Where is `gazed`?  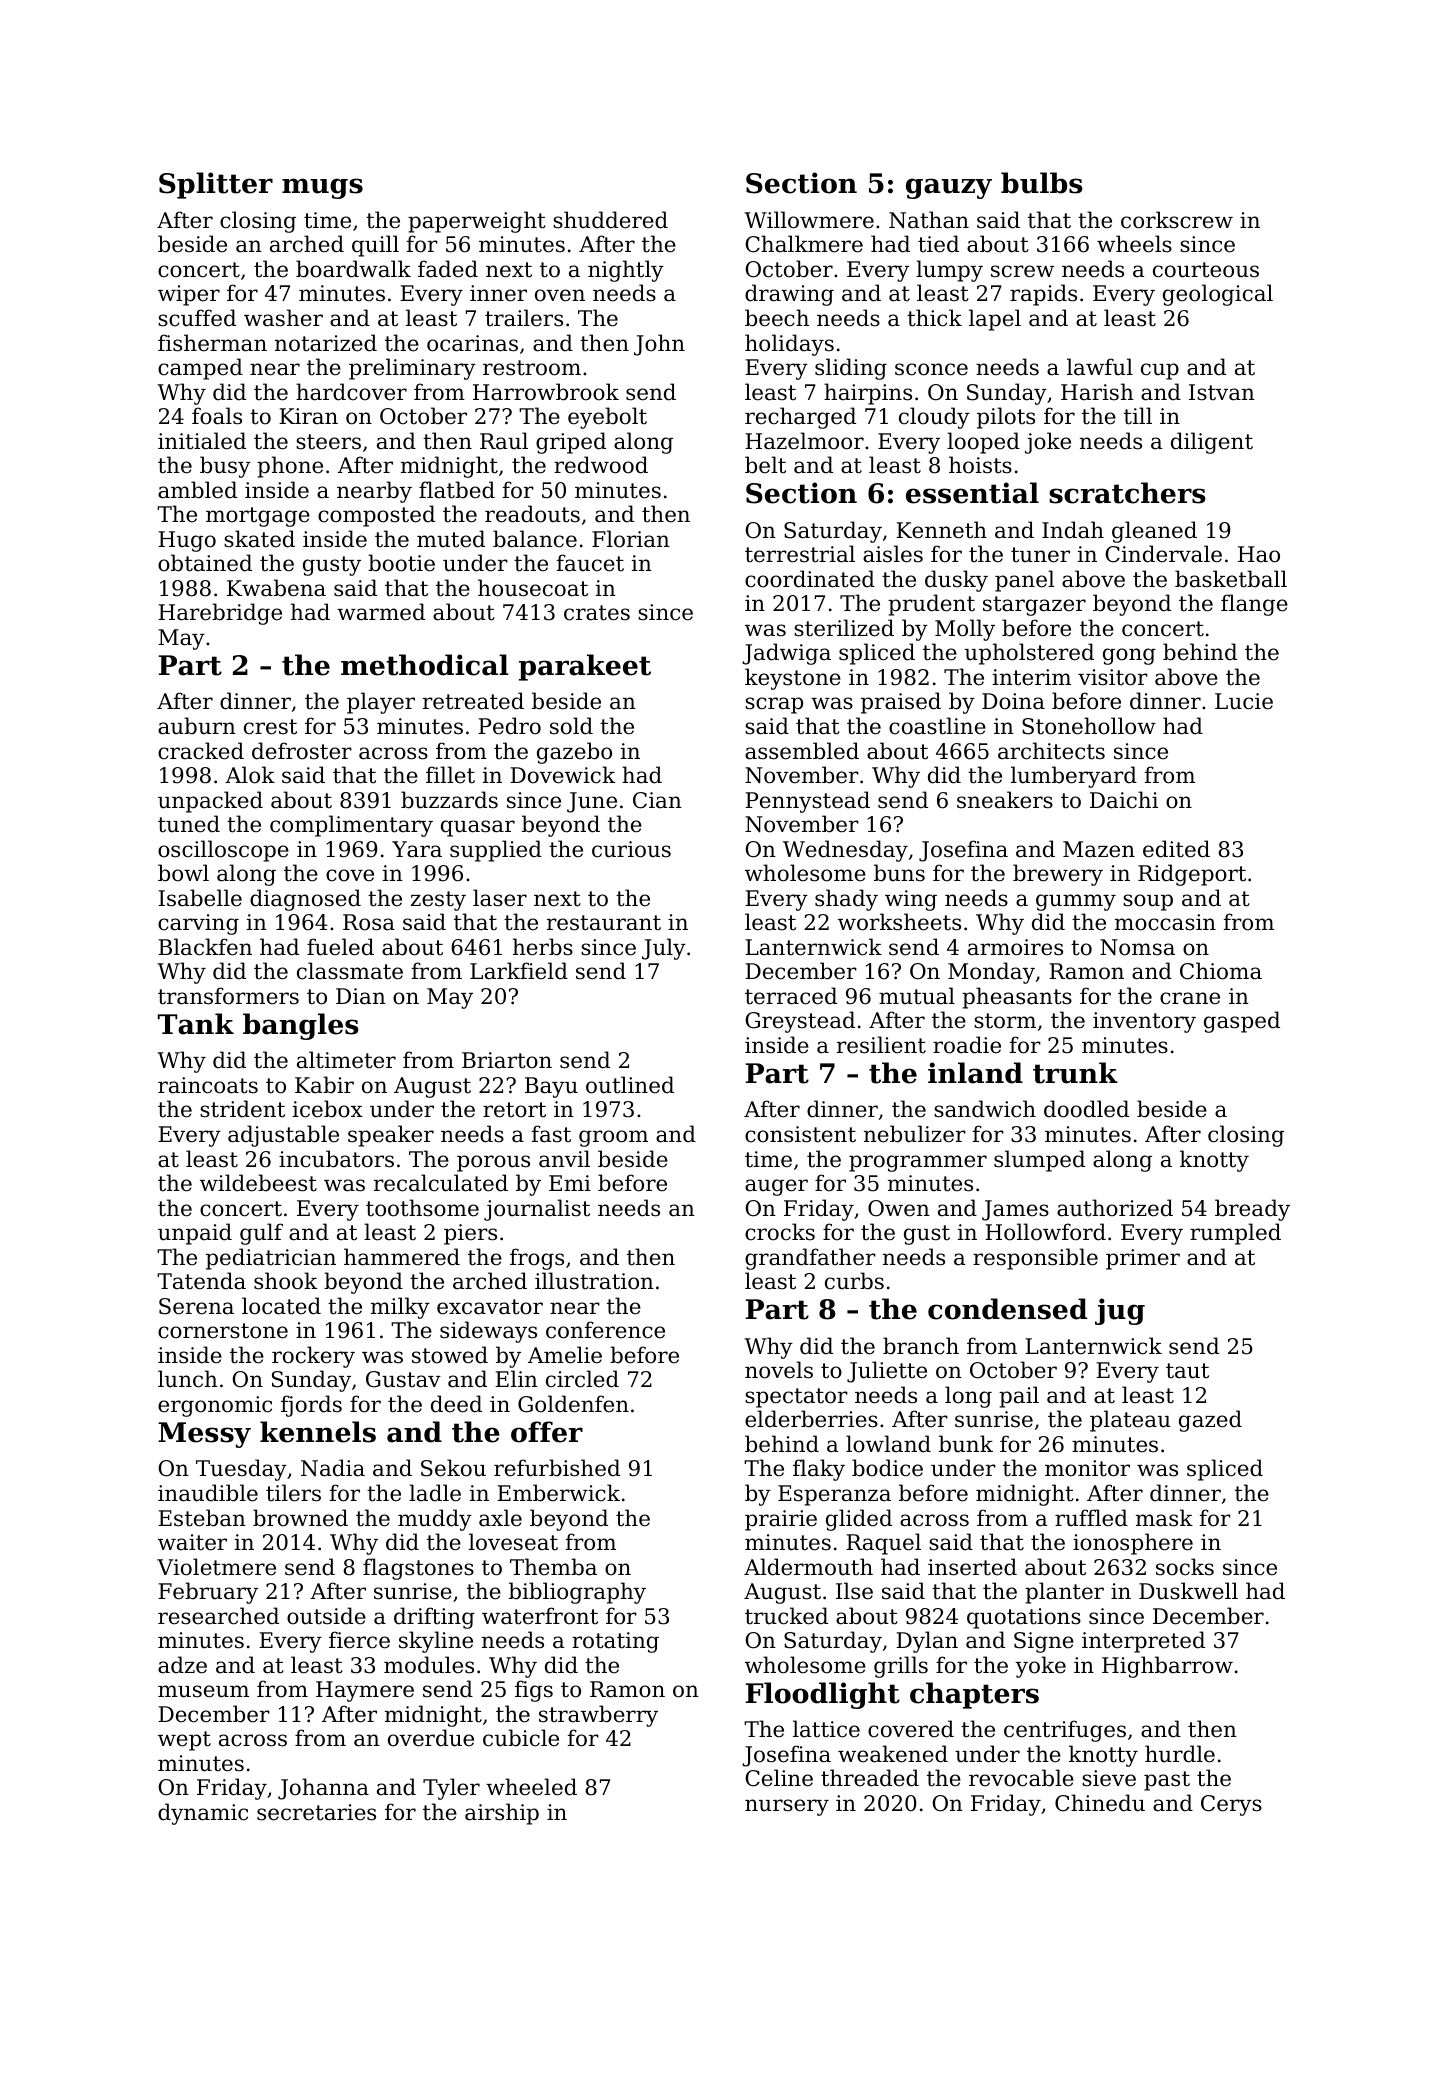 gazed is located at coordinates (1210, 1421).
